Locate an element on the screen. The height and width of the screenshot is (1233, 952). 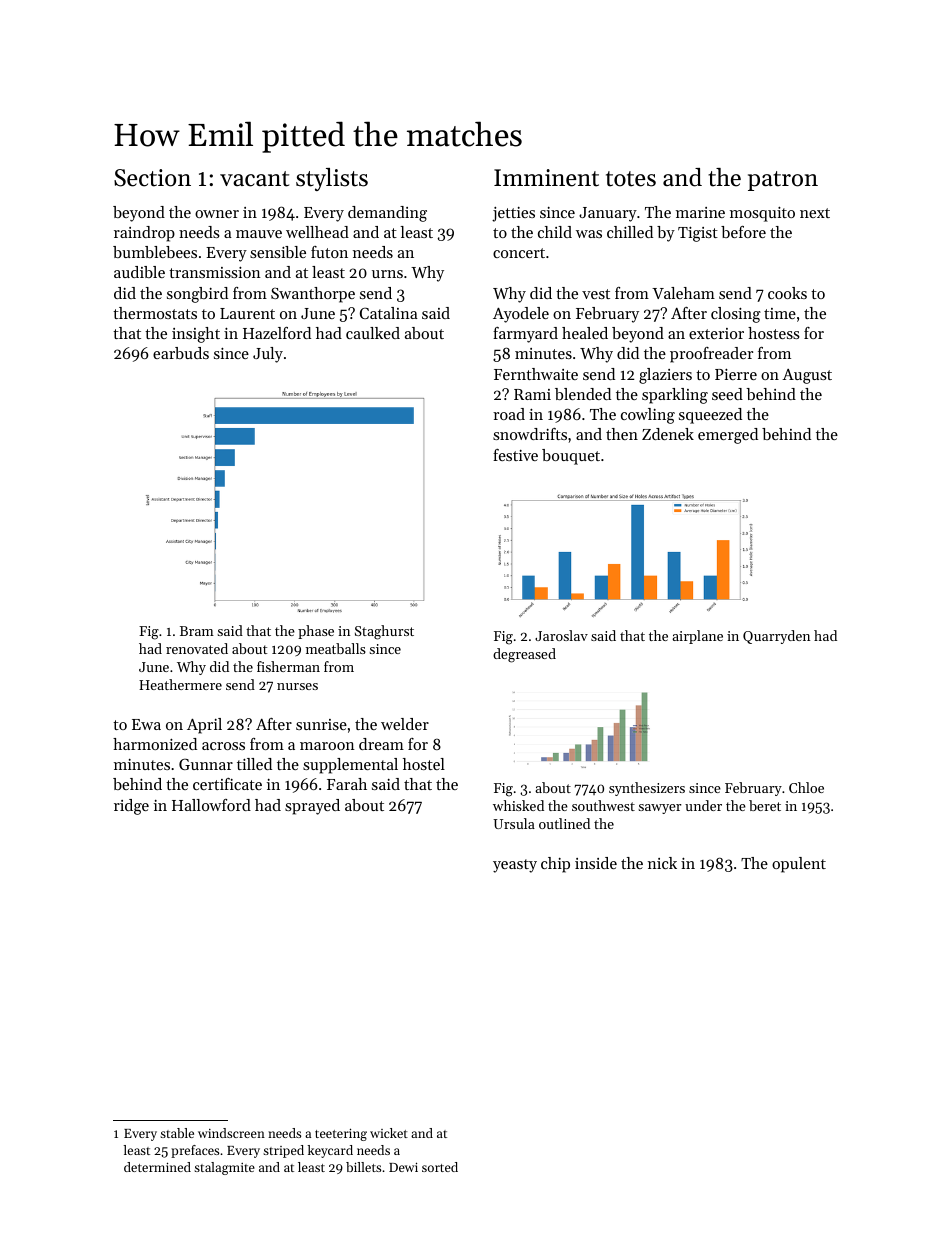
sorted is located at coordinates (440, 1167).
